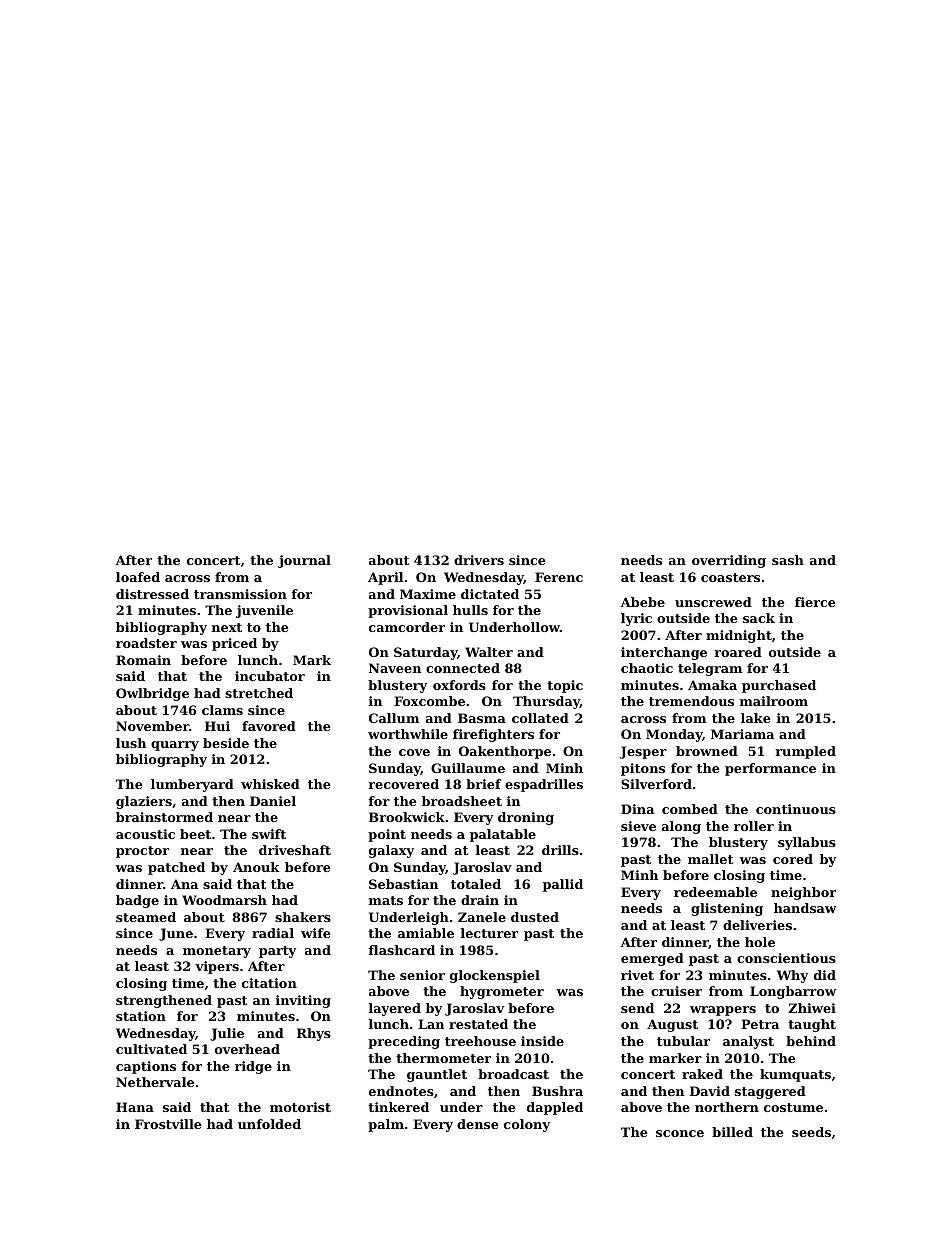  I want to click on November, so click(152, 726).
